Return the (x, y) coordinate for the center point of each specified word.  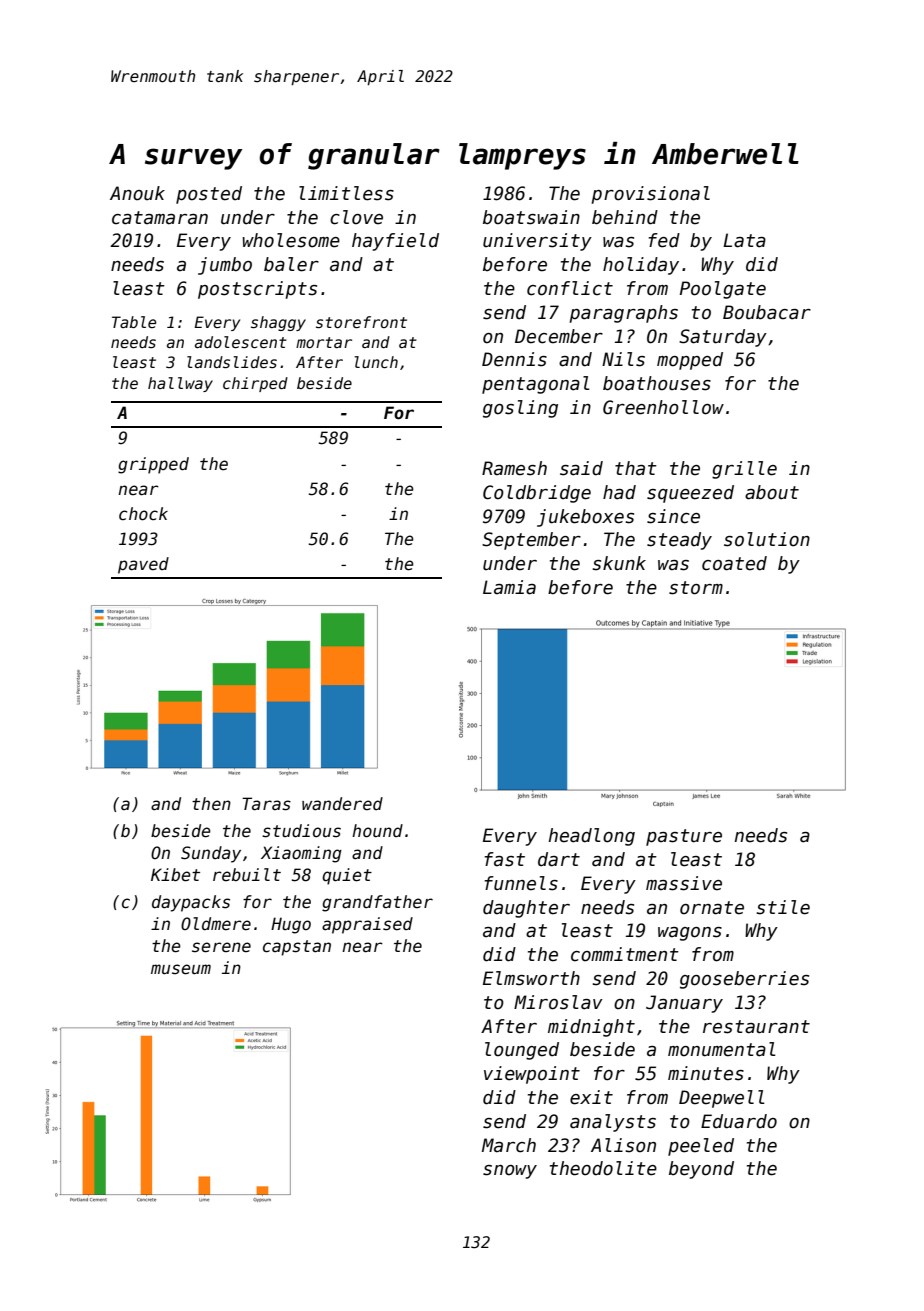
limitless (346, 193)
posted (209, 195)
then (211, 804)
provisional (651, 195)
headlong (591, 837)
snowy (510, 1172)
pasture (684, 837)
